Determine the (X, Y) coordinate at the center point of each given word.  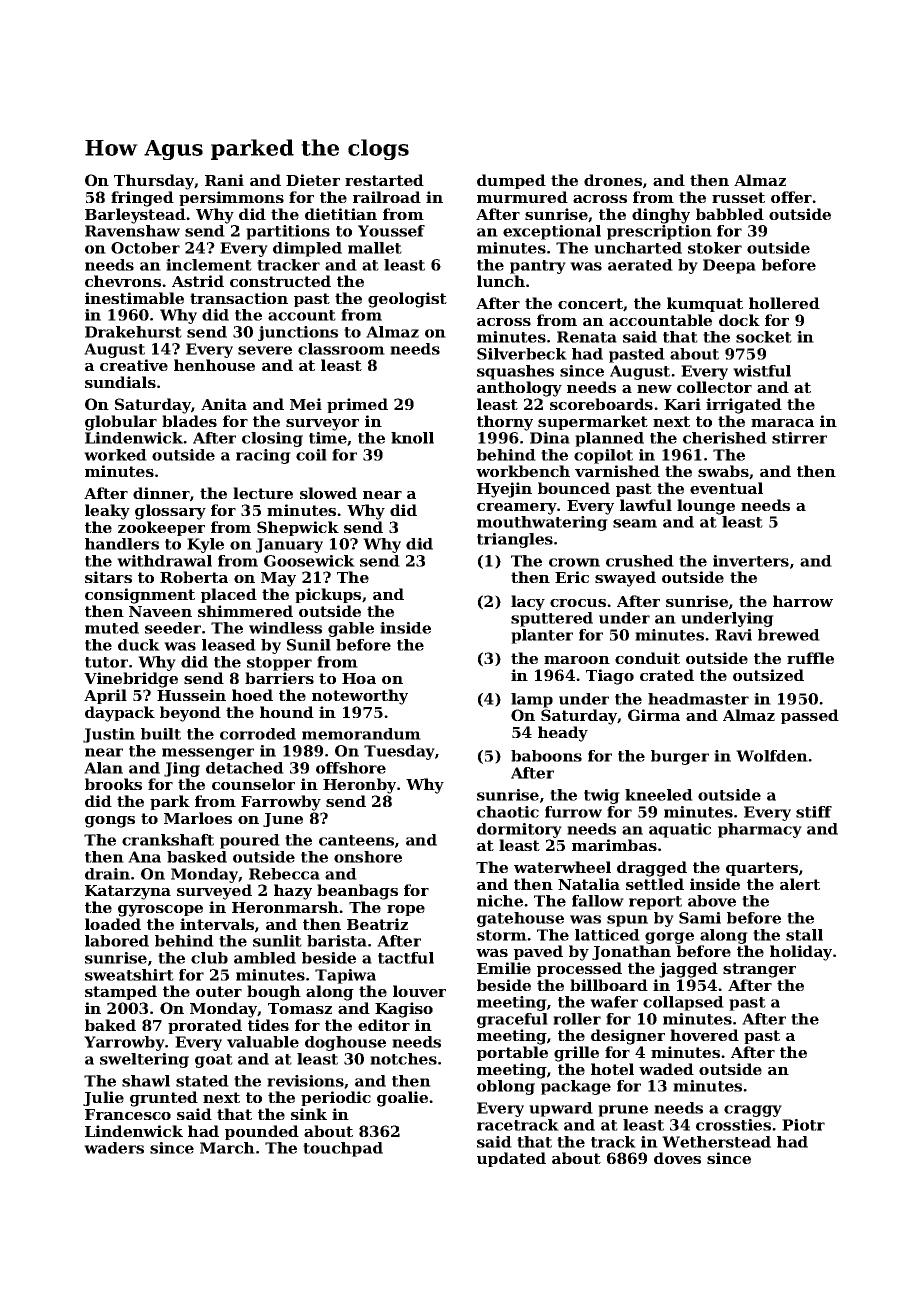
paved (538, 952)
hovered (704, 1035)
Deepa (729, 266)
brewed (789, 635)
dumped (511, 181)
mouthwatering (542, 523)
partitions (288, 232)
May (278, 579)
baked (110, 1025)
